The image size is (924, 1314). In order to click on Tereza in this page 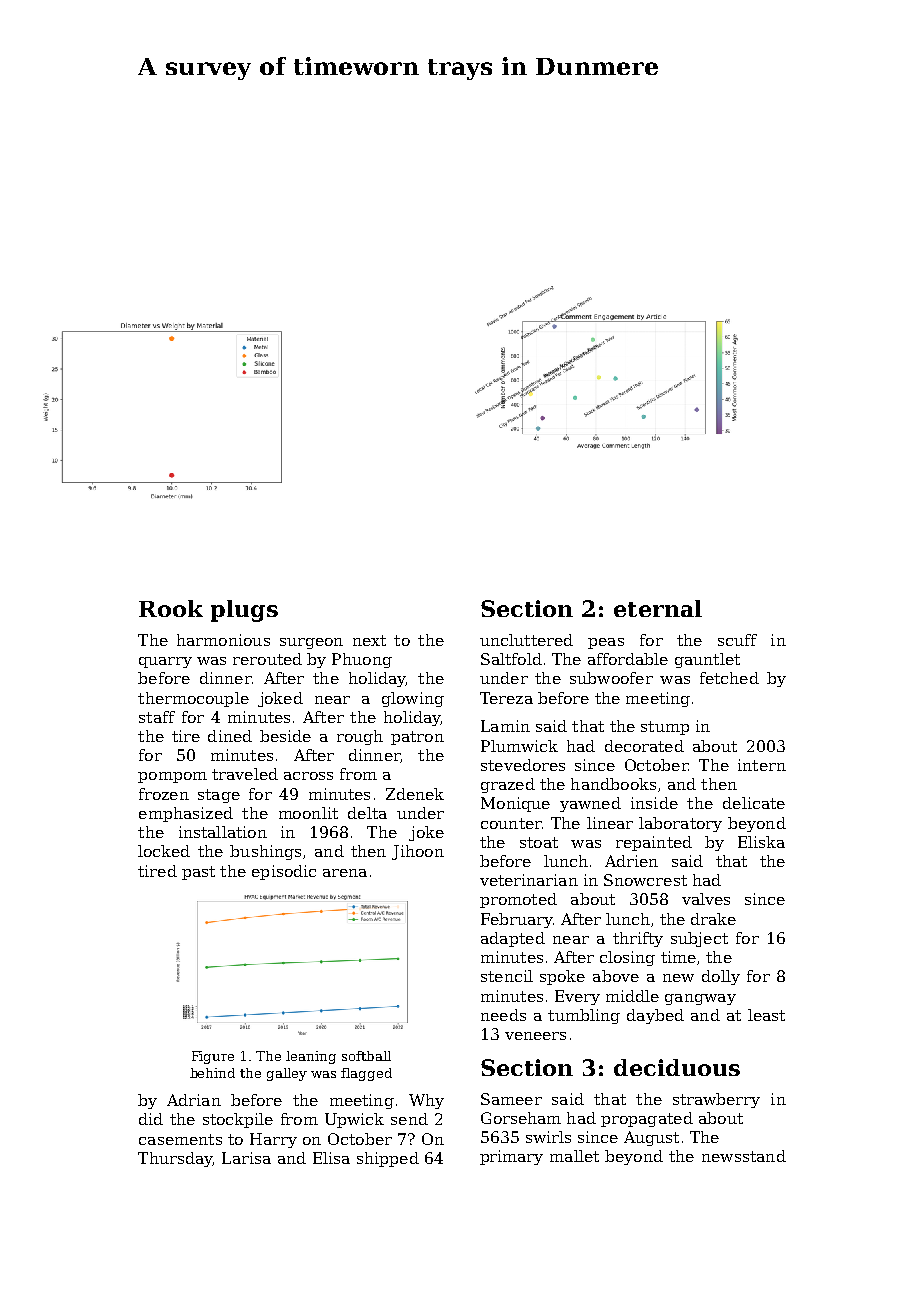, I will do `click(506, 698)`.
